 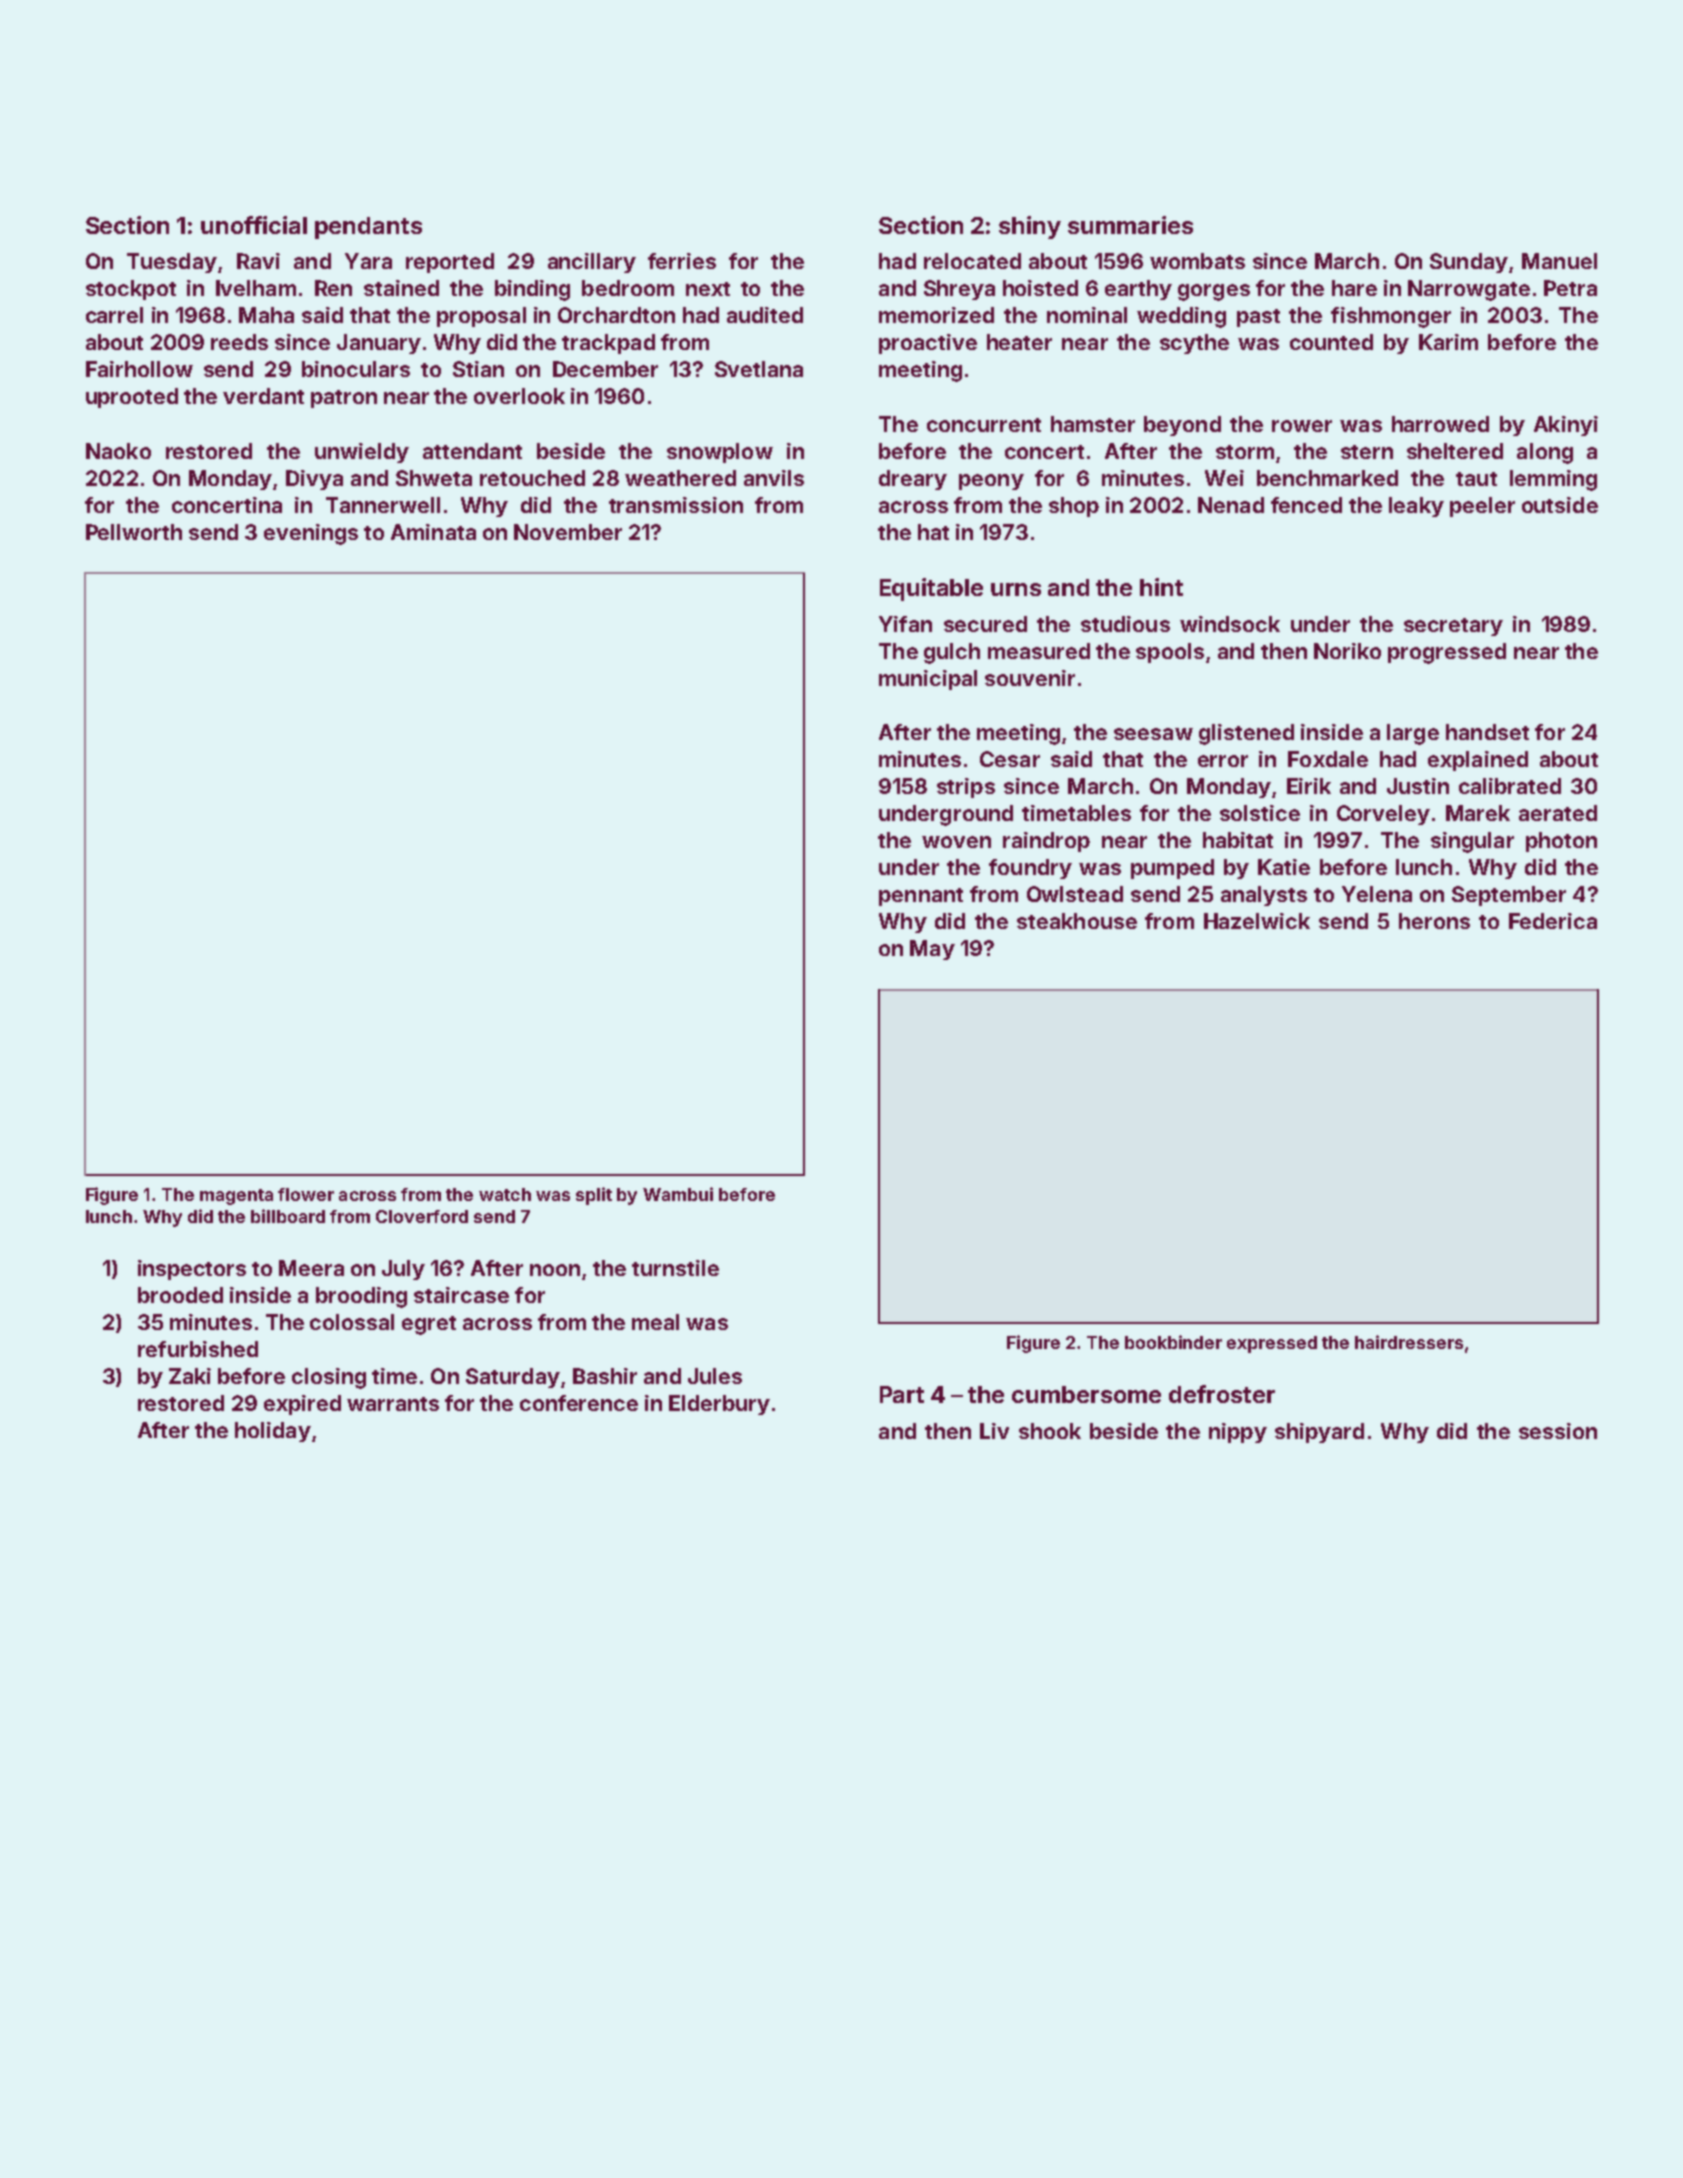 I want to click on Liv, so click(x=994, y=1431).
